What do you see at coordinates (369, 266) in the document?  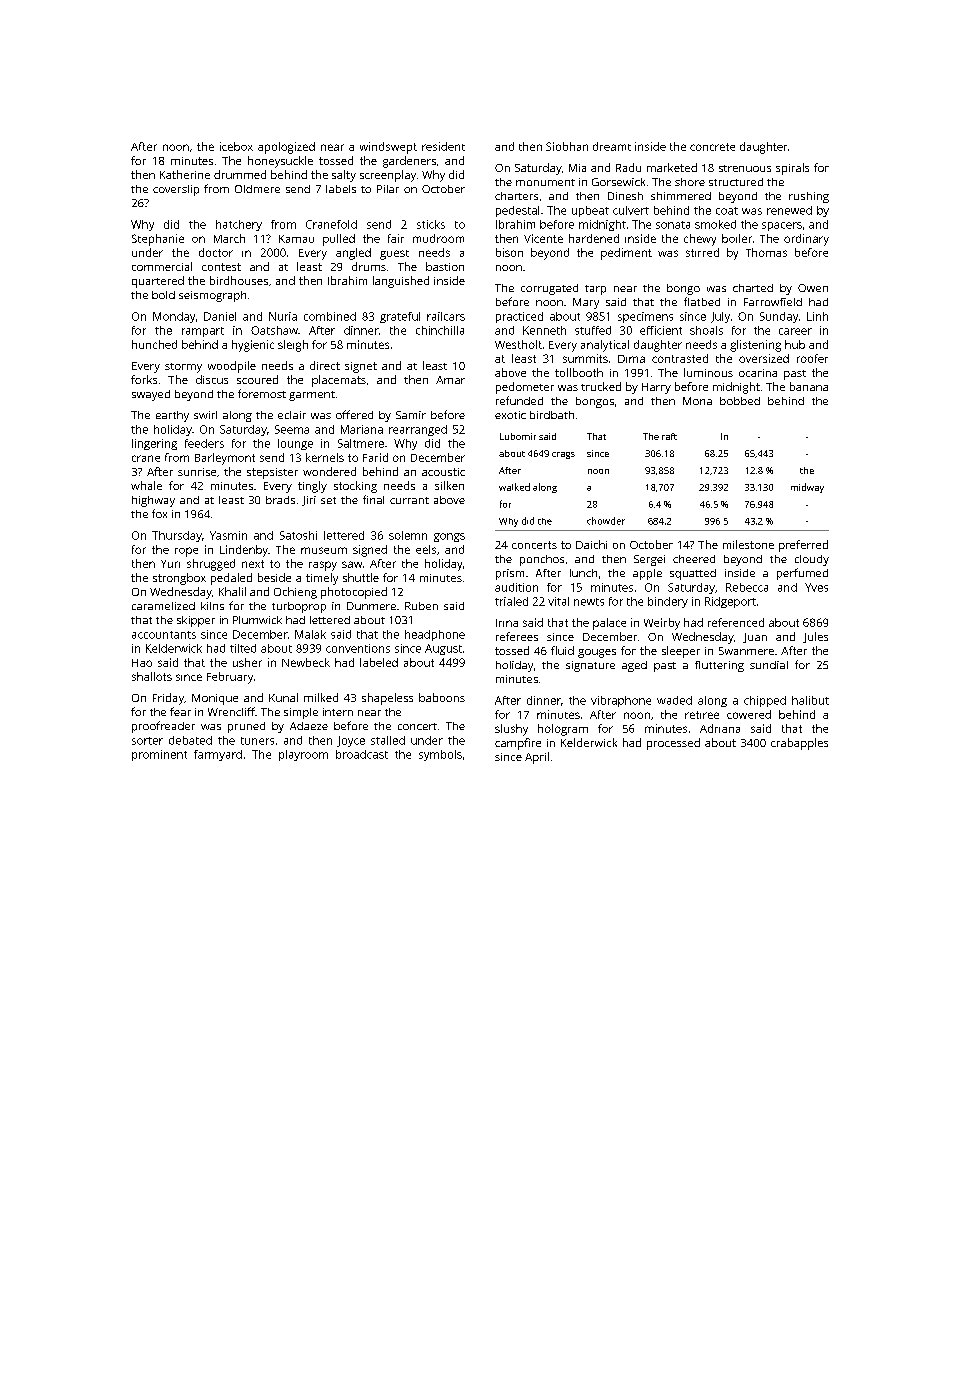 I see `drums` at bounding box center [369, 266].
